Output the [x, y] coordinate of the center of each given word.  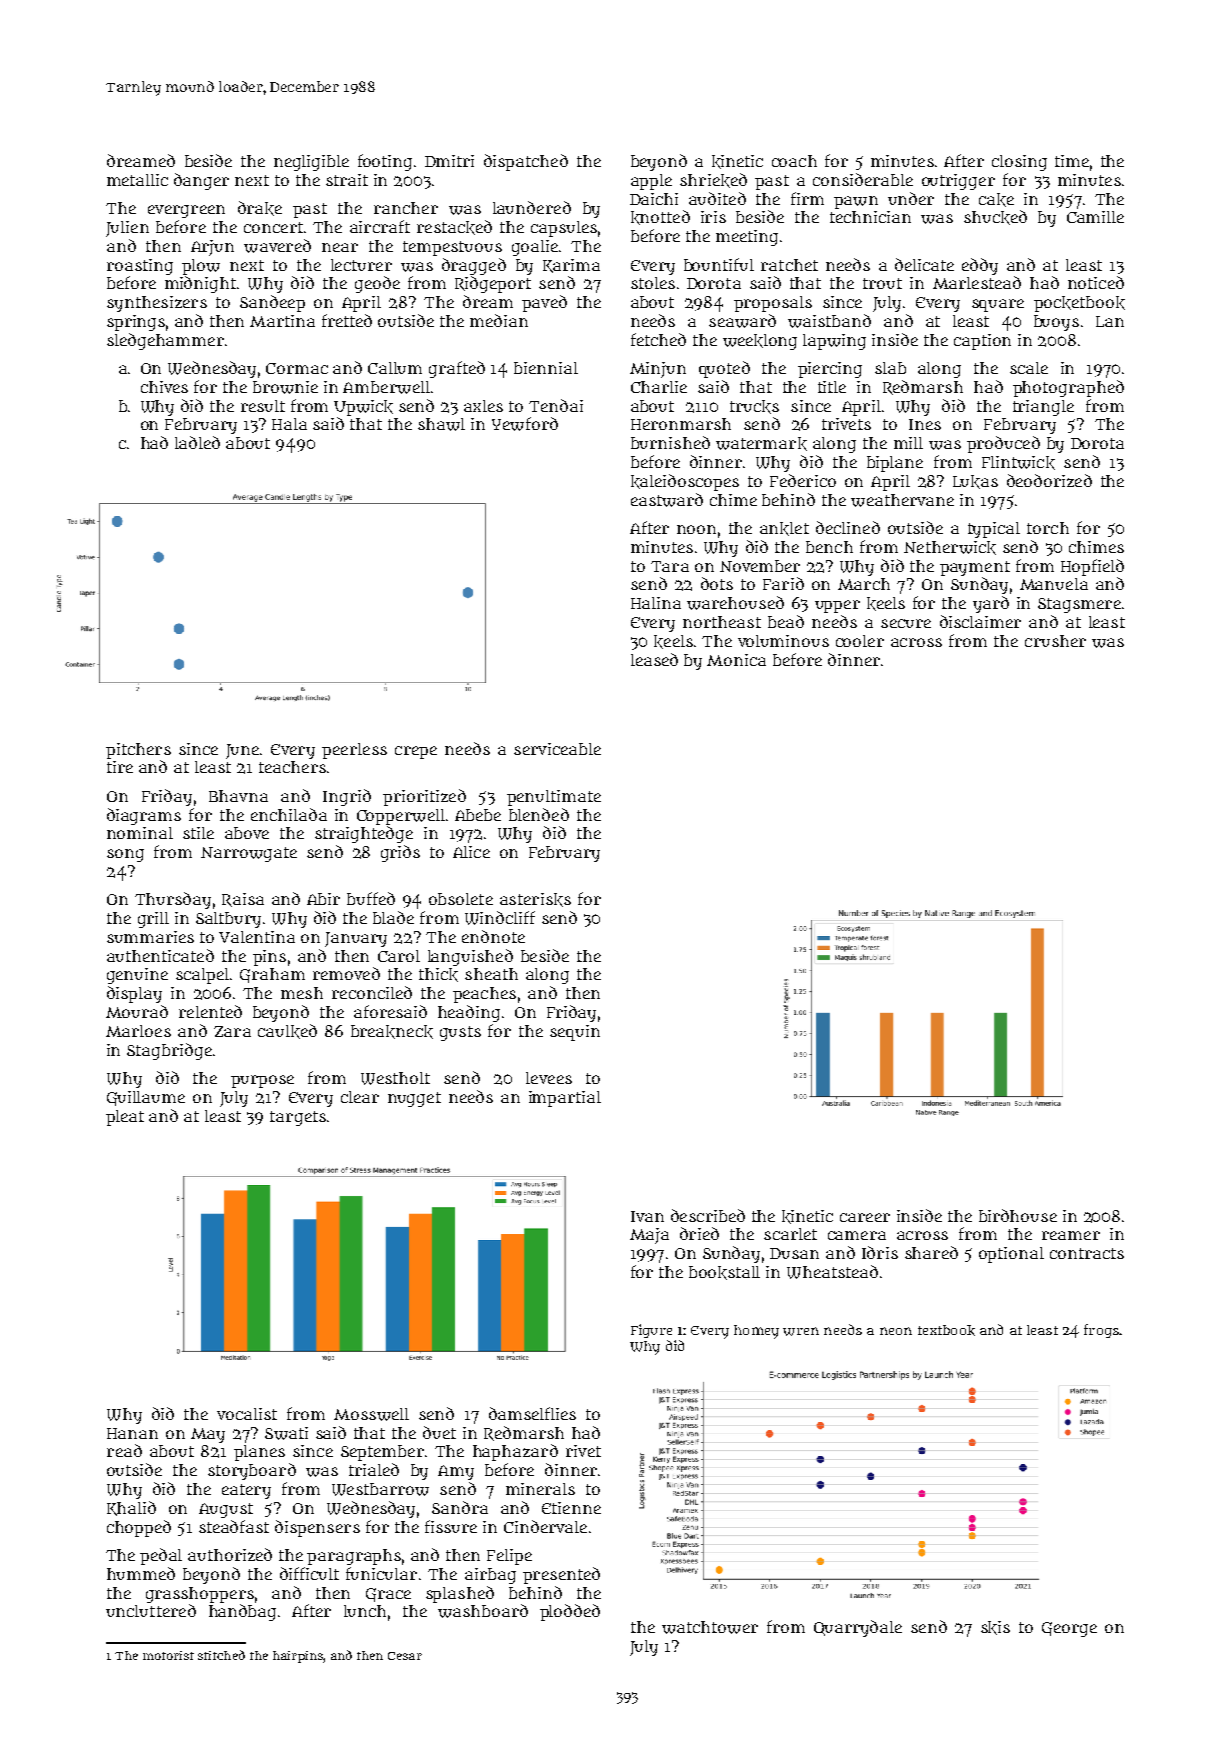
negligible [311, 163]
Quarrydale [858, 1628]
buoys [1056, 323]
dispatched [526, 162]
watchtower [710, 1627]
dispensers [317, 1528]
